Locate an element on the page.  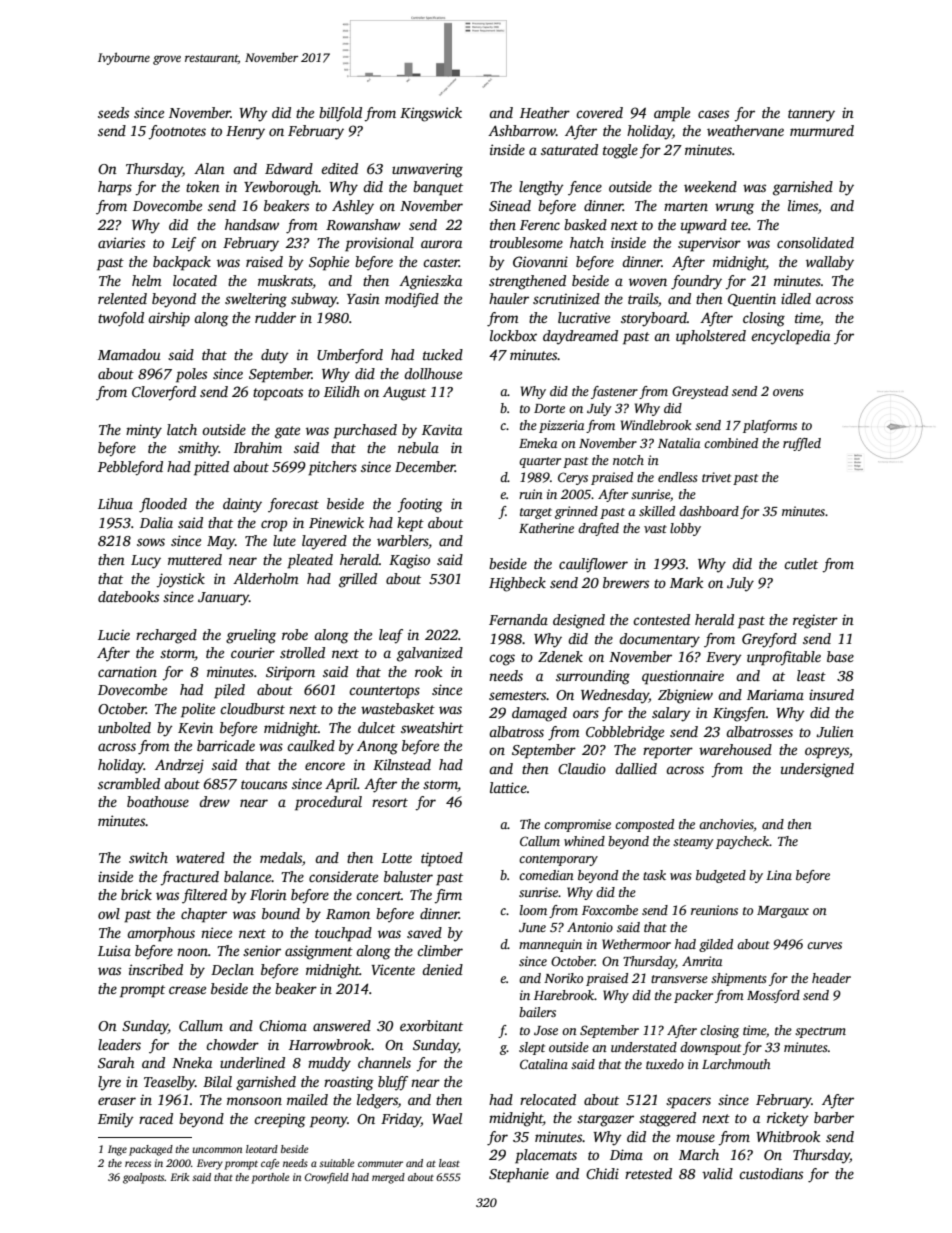
Kingswick is located at coordinates (431, 114).
